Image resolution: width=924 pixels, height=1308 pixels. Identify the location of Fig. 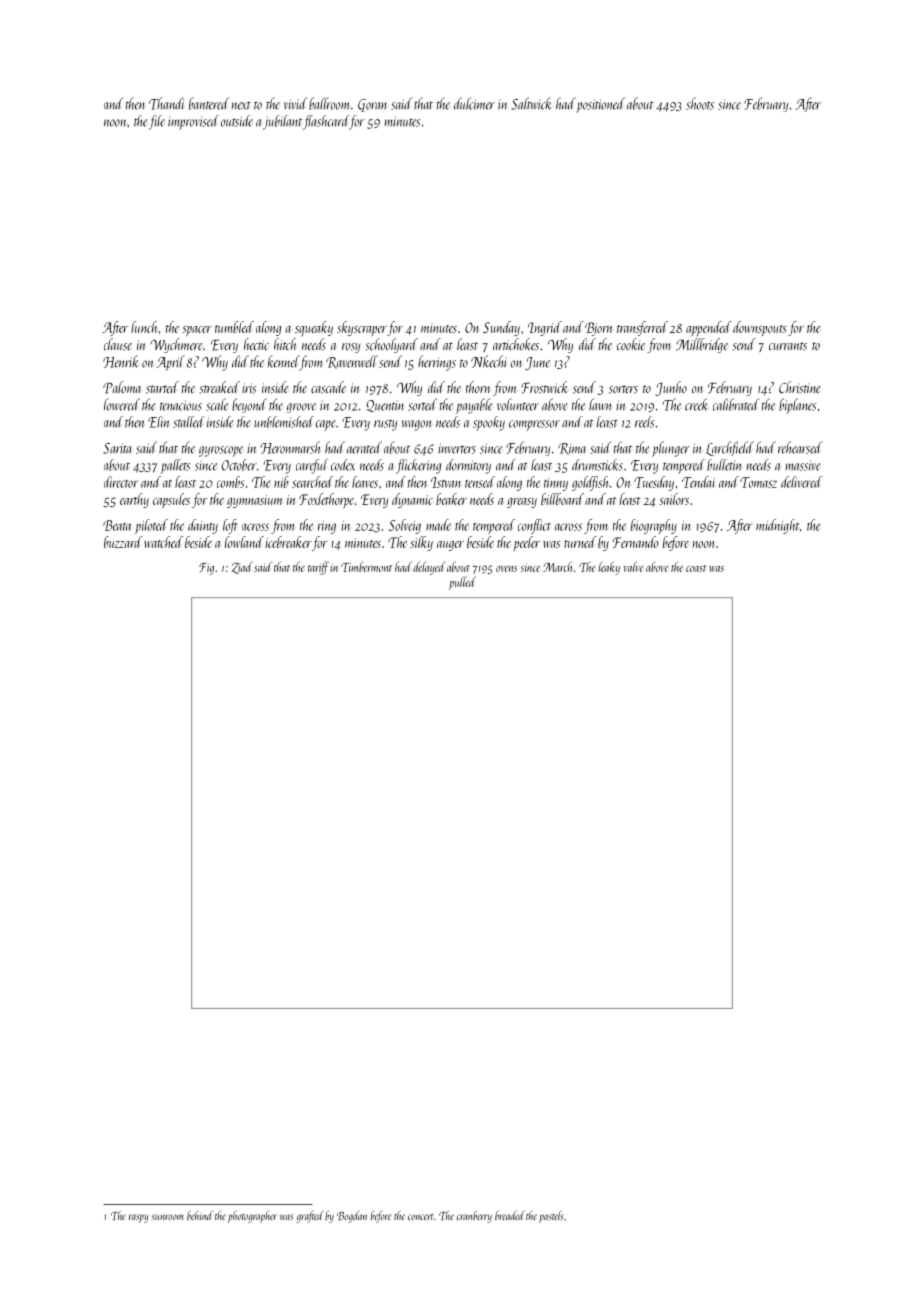
(206, 569).
